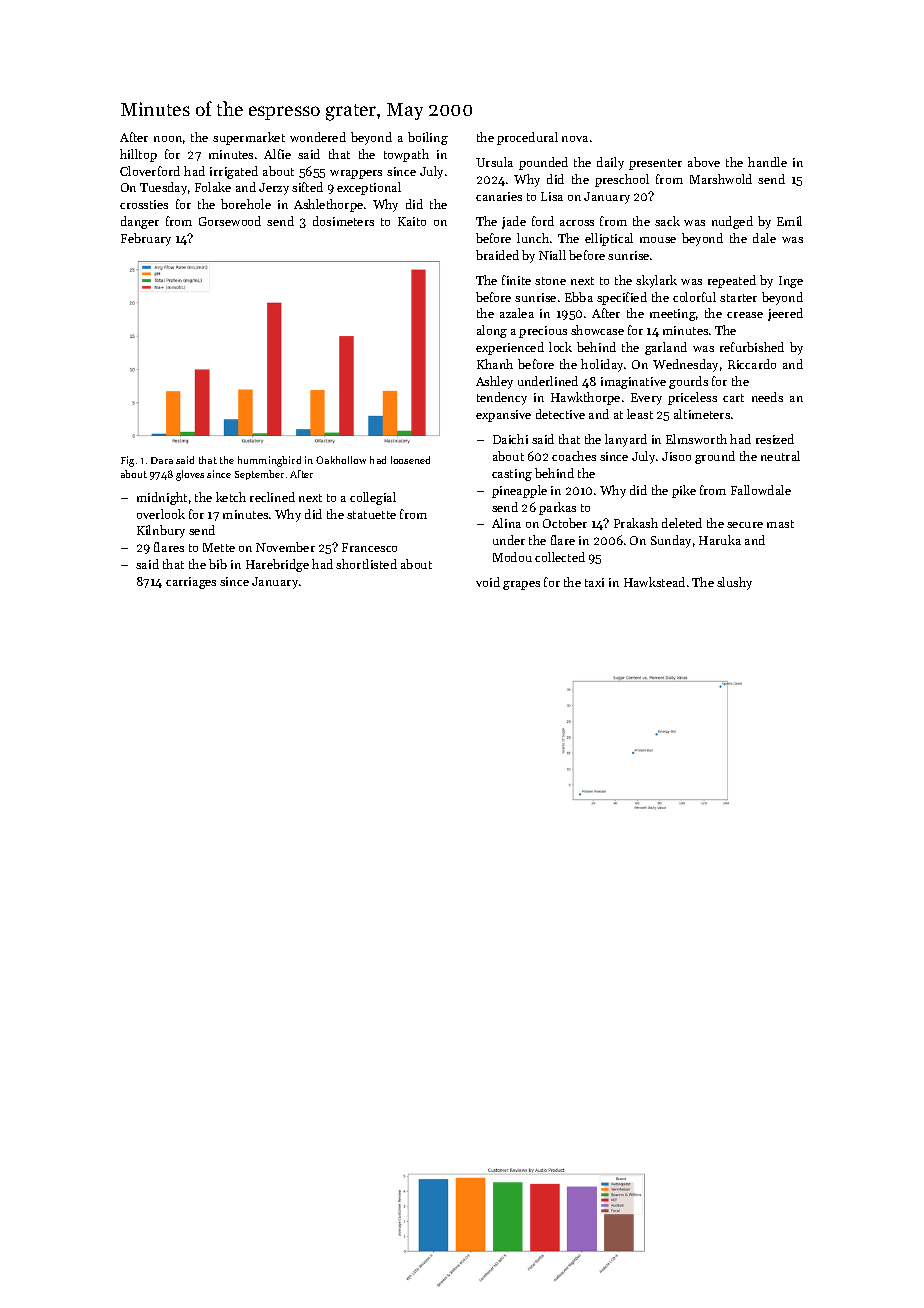  Describe the element at coordinates (168, 139) in the document. I see `noon` at that location.
